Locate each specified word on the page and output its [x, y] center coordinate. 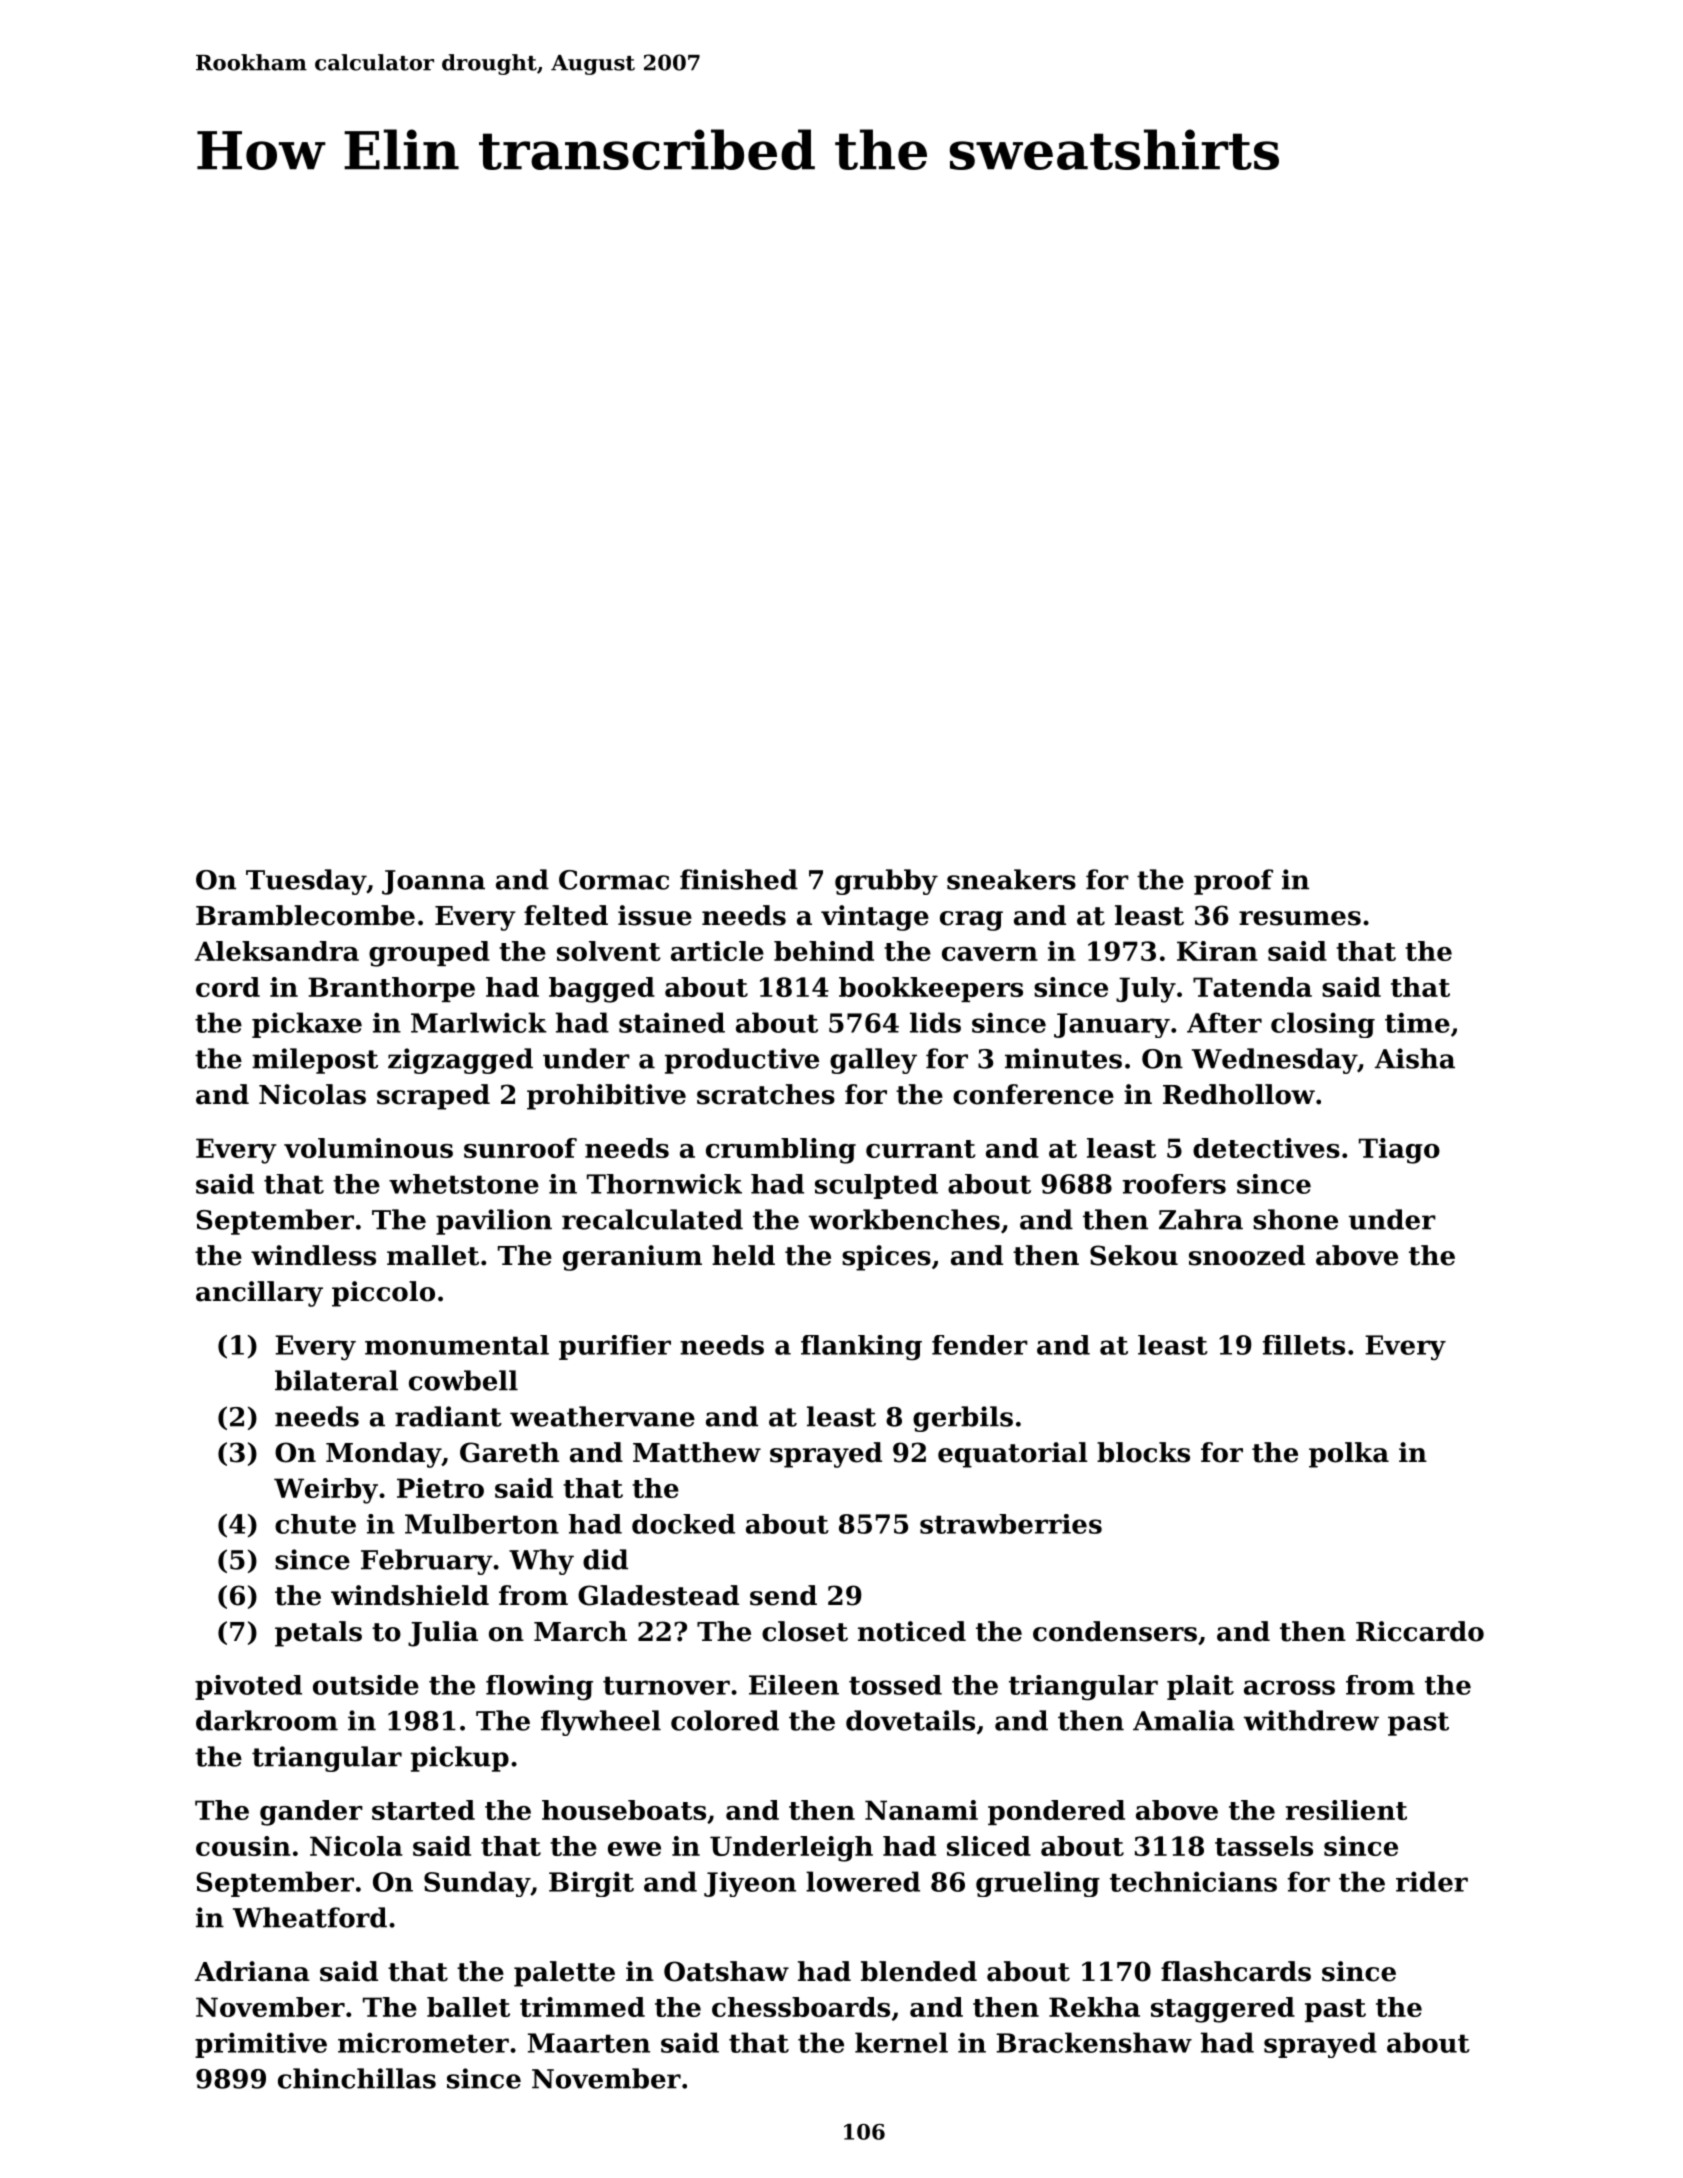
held [743, 1255]
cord [228, 987]
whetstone [464, 1184]
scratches [766, 1094]
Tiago [1399, 1151]
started [423, 1810]
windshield [410, 1595]
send [783, 1595]
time [1417, 1022]
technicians [1193, 1881]
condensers [1115, 1631]
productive [742, 1061]
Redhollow [1239, 1094]
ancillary [259, 1294]
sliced [989, 1846]
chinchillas [357, 2078]
